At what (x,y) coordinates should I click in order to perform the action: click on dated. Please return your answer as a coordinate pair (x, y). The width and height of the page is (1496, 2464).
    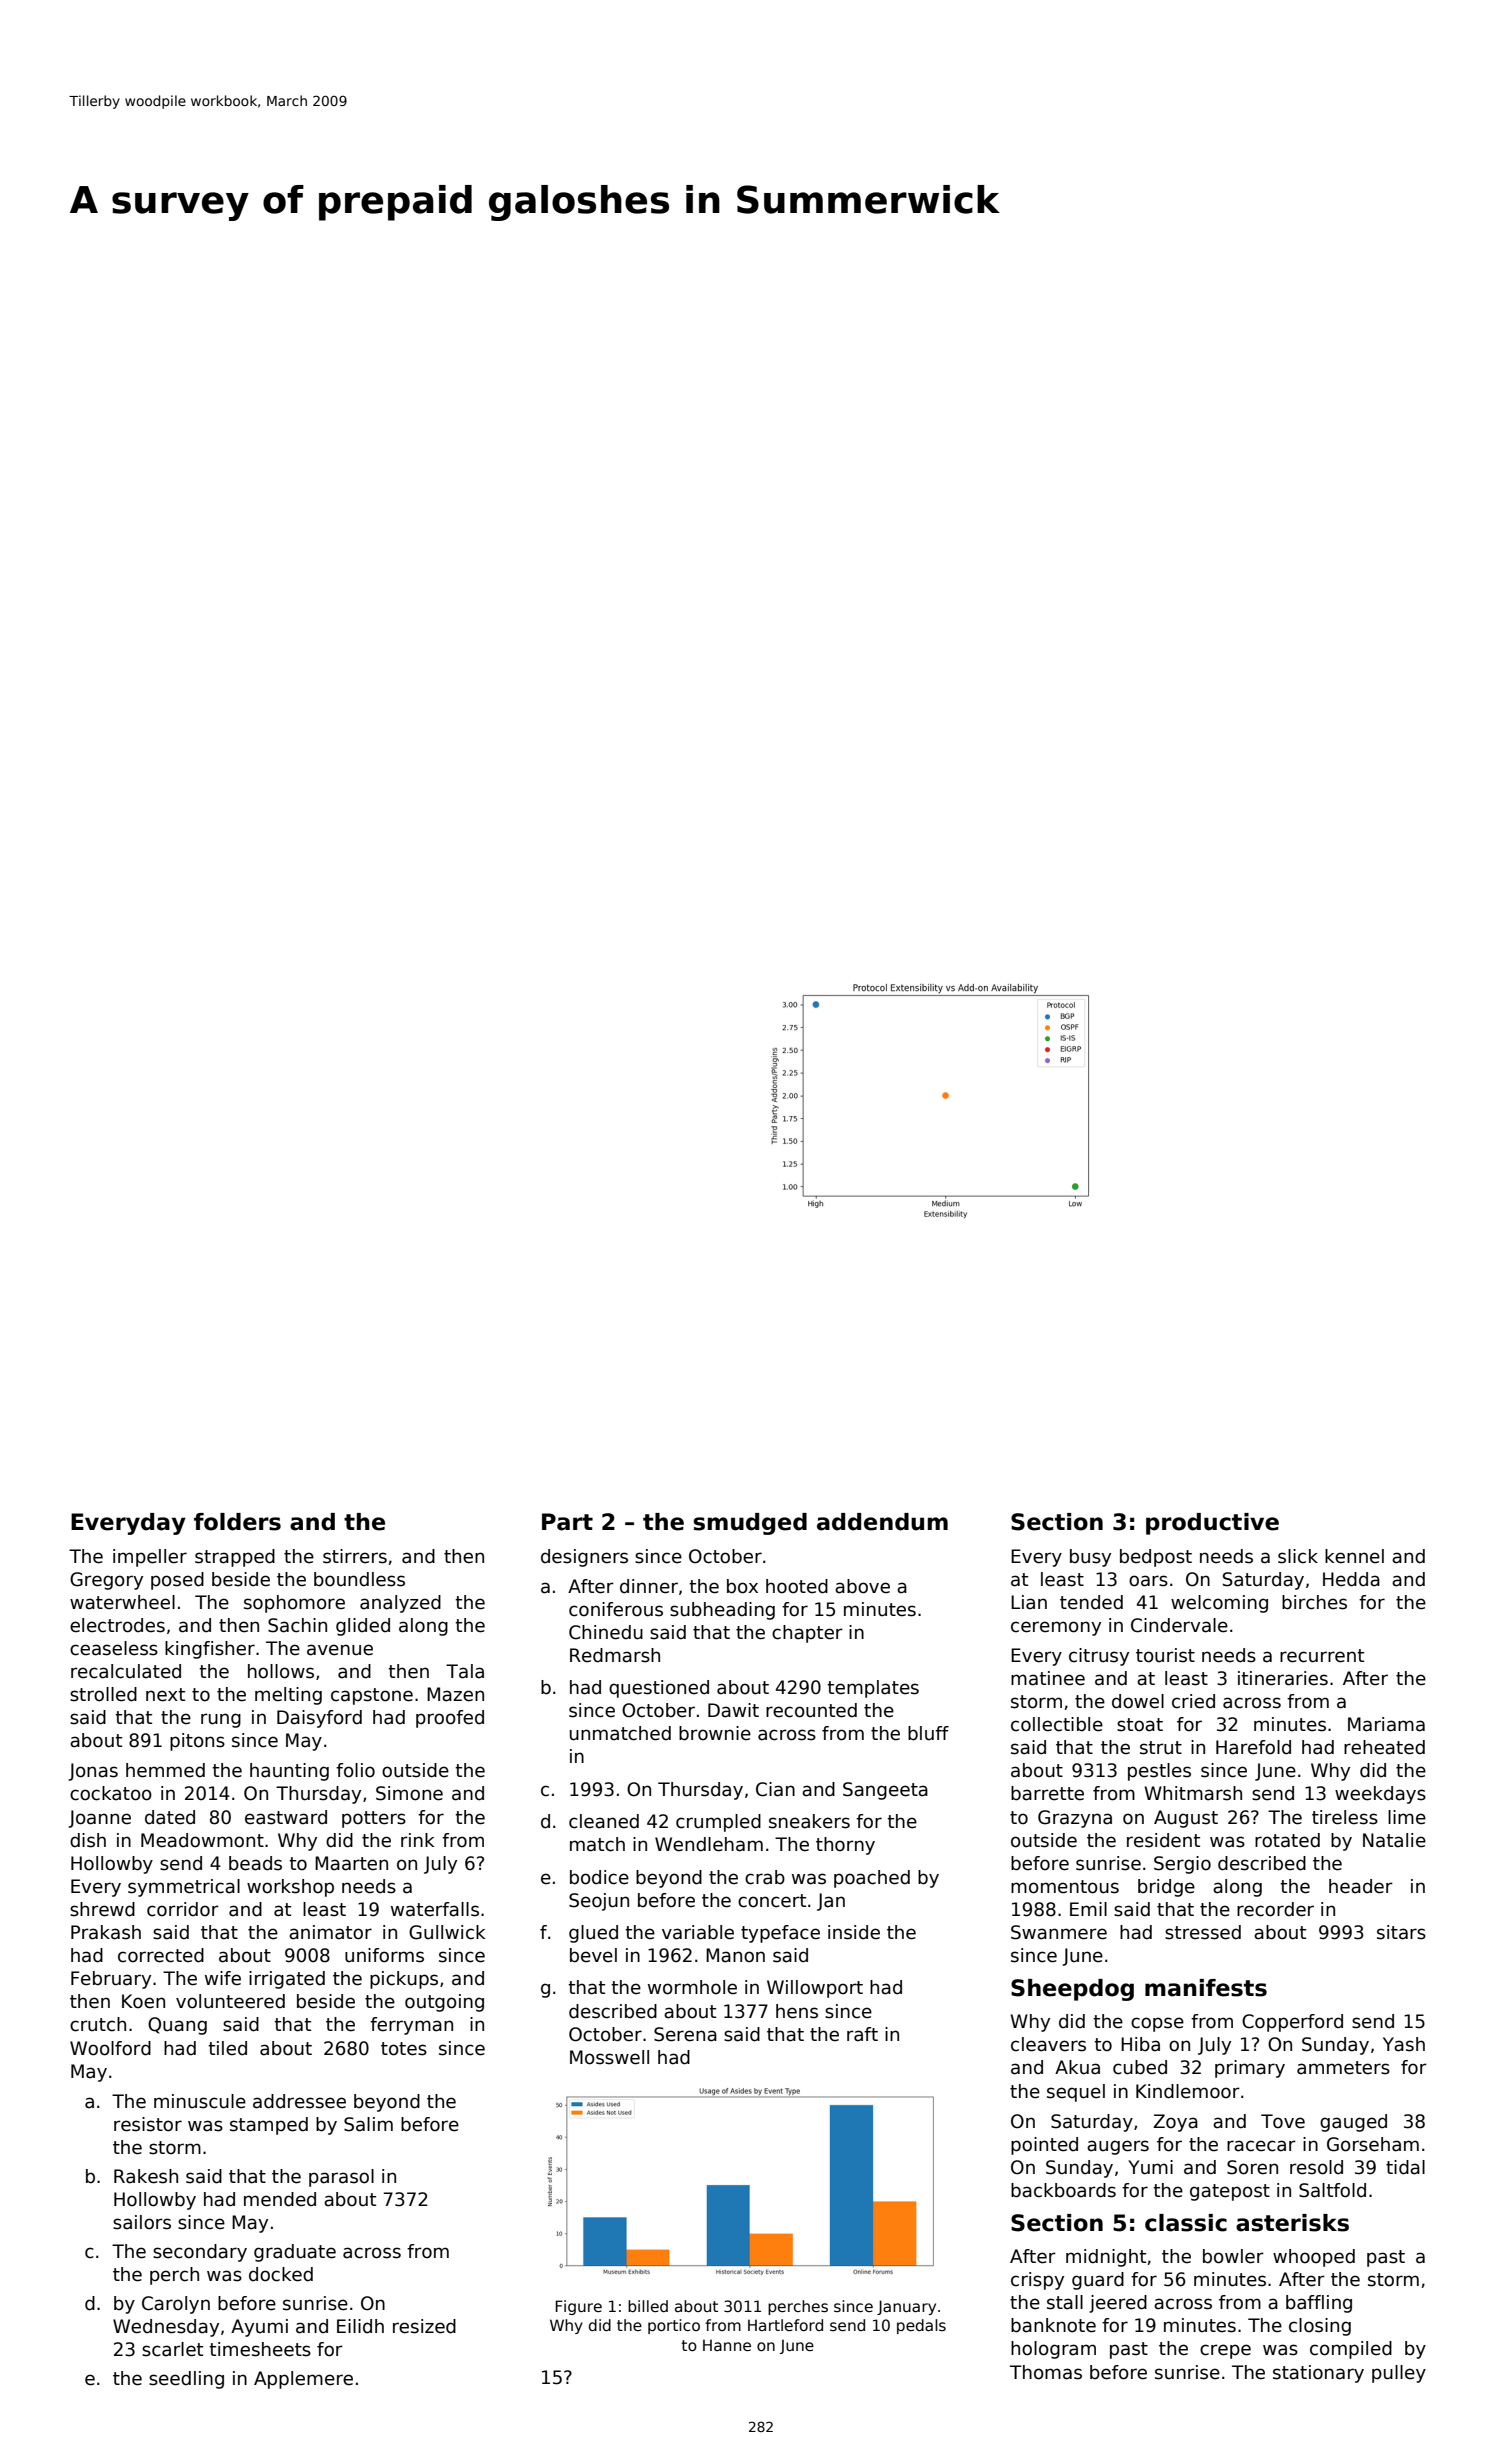
    Looking at the image, I should click on (170, 1817).
